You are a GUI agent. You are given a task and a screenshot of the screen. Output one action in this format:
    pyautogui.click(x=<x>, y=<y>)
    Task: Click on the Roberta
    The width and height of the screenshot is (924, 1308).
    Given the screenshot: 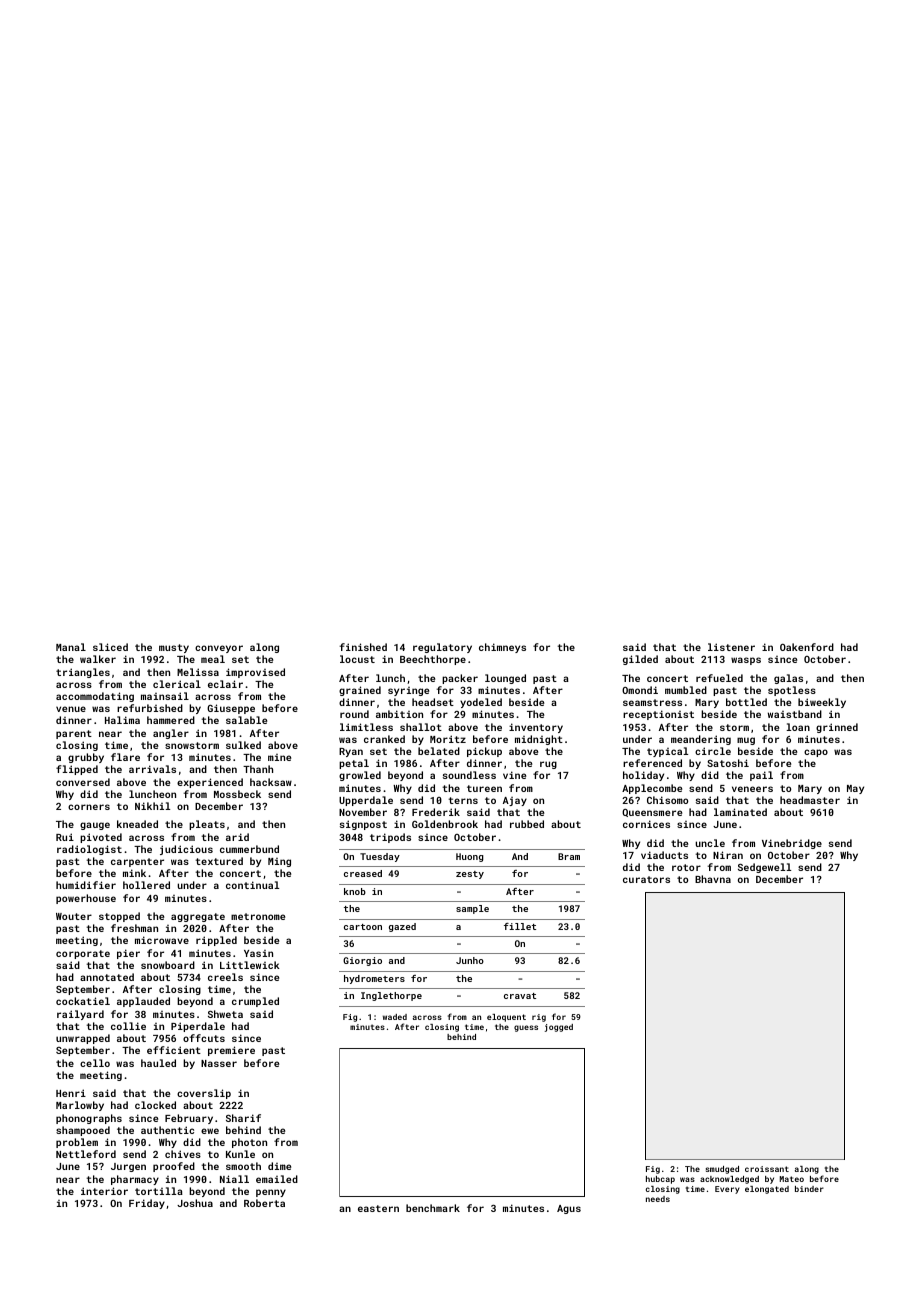 What is the action you would take?
    pyautogui.click(x=264, y=1203)
